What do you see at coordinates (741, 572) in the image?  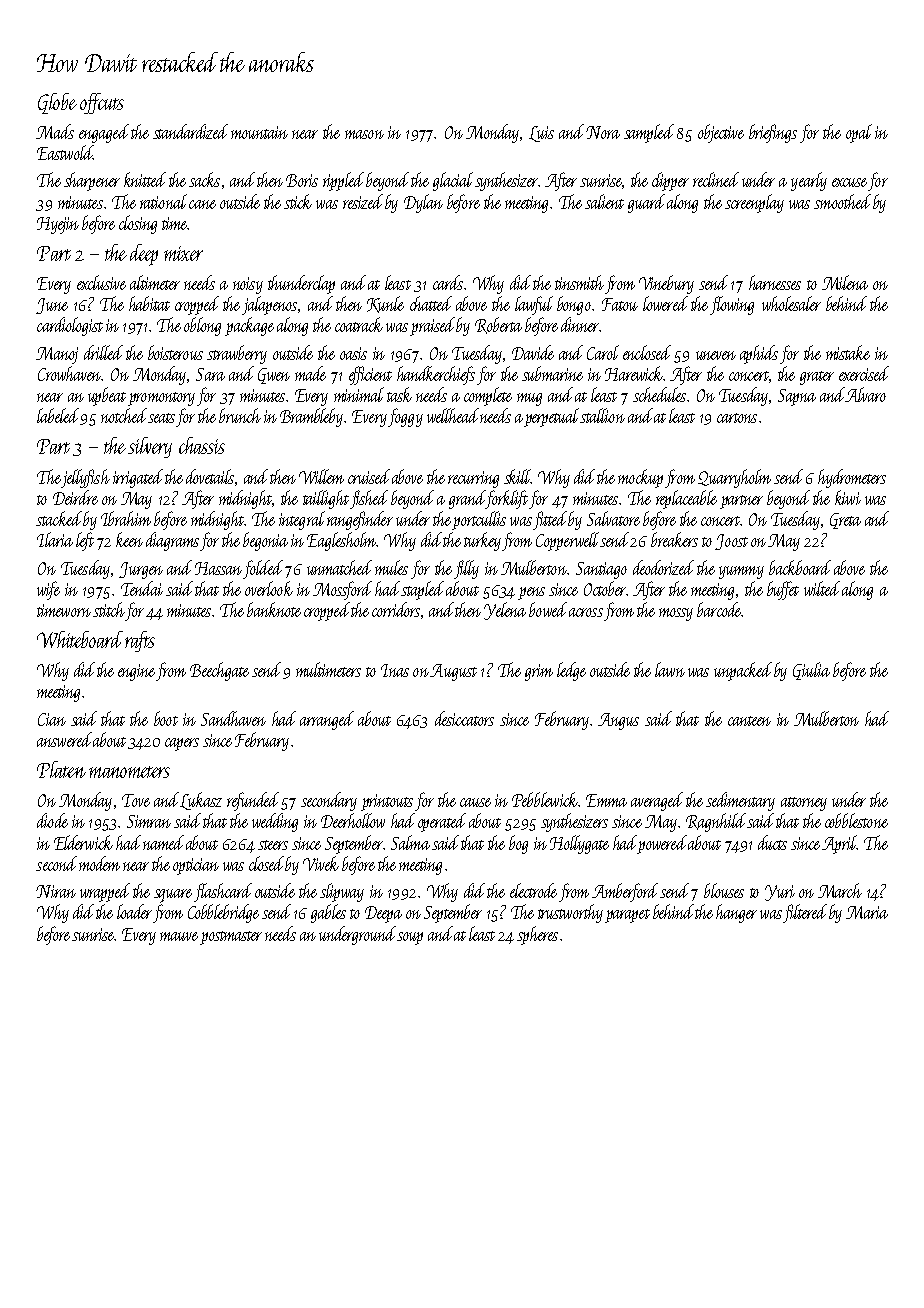 I see `yummy` at bounding box center [741, 572].
